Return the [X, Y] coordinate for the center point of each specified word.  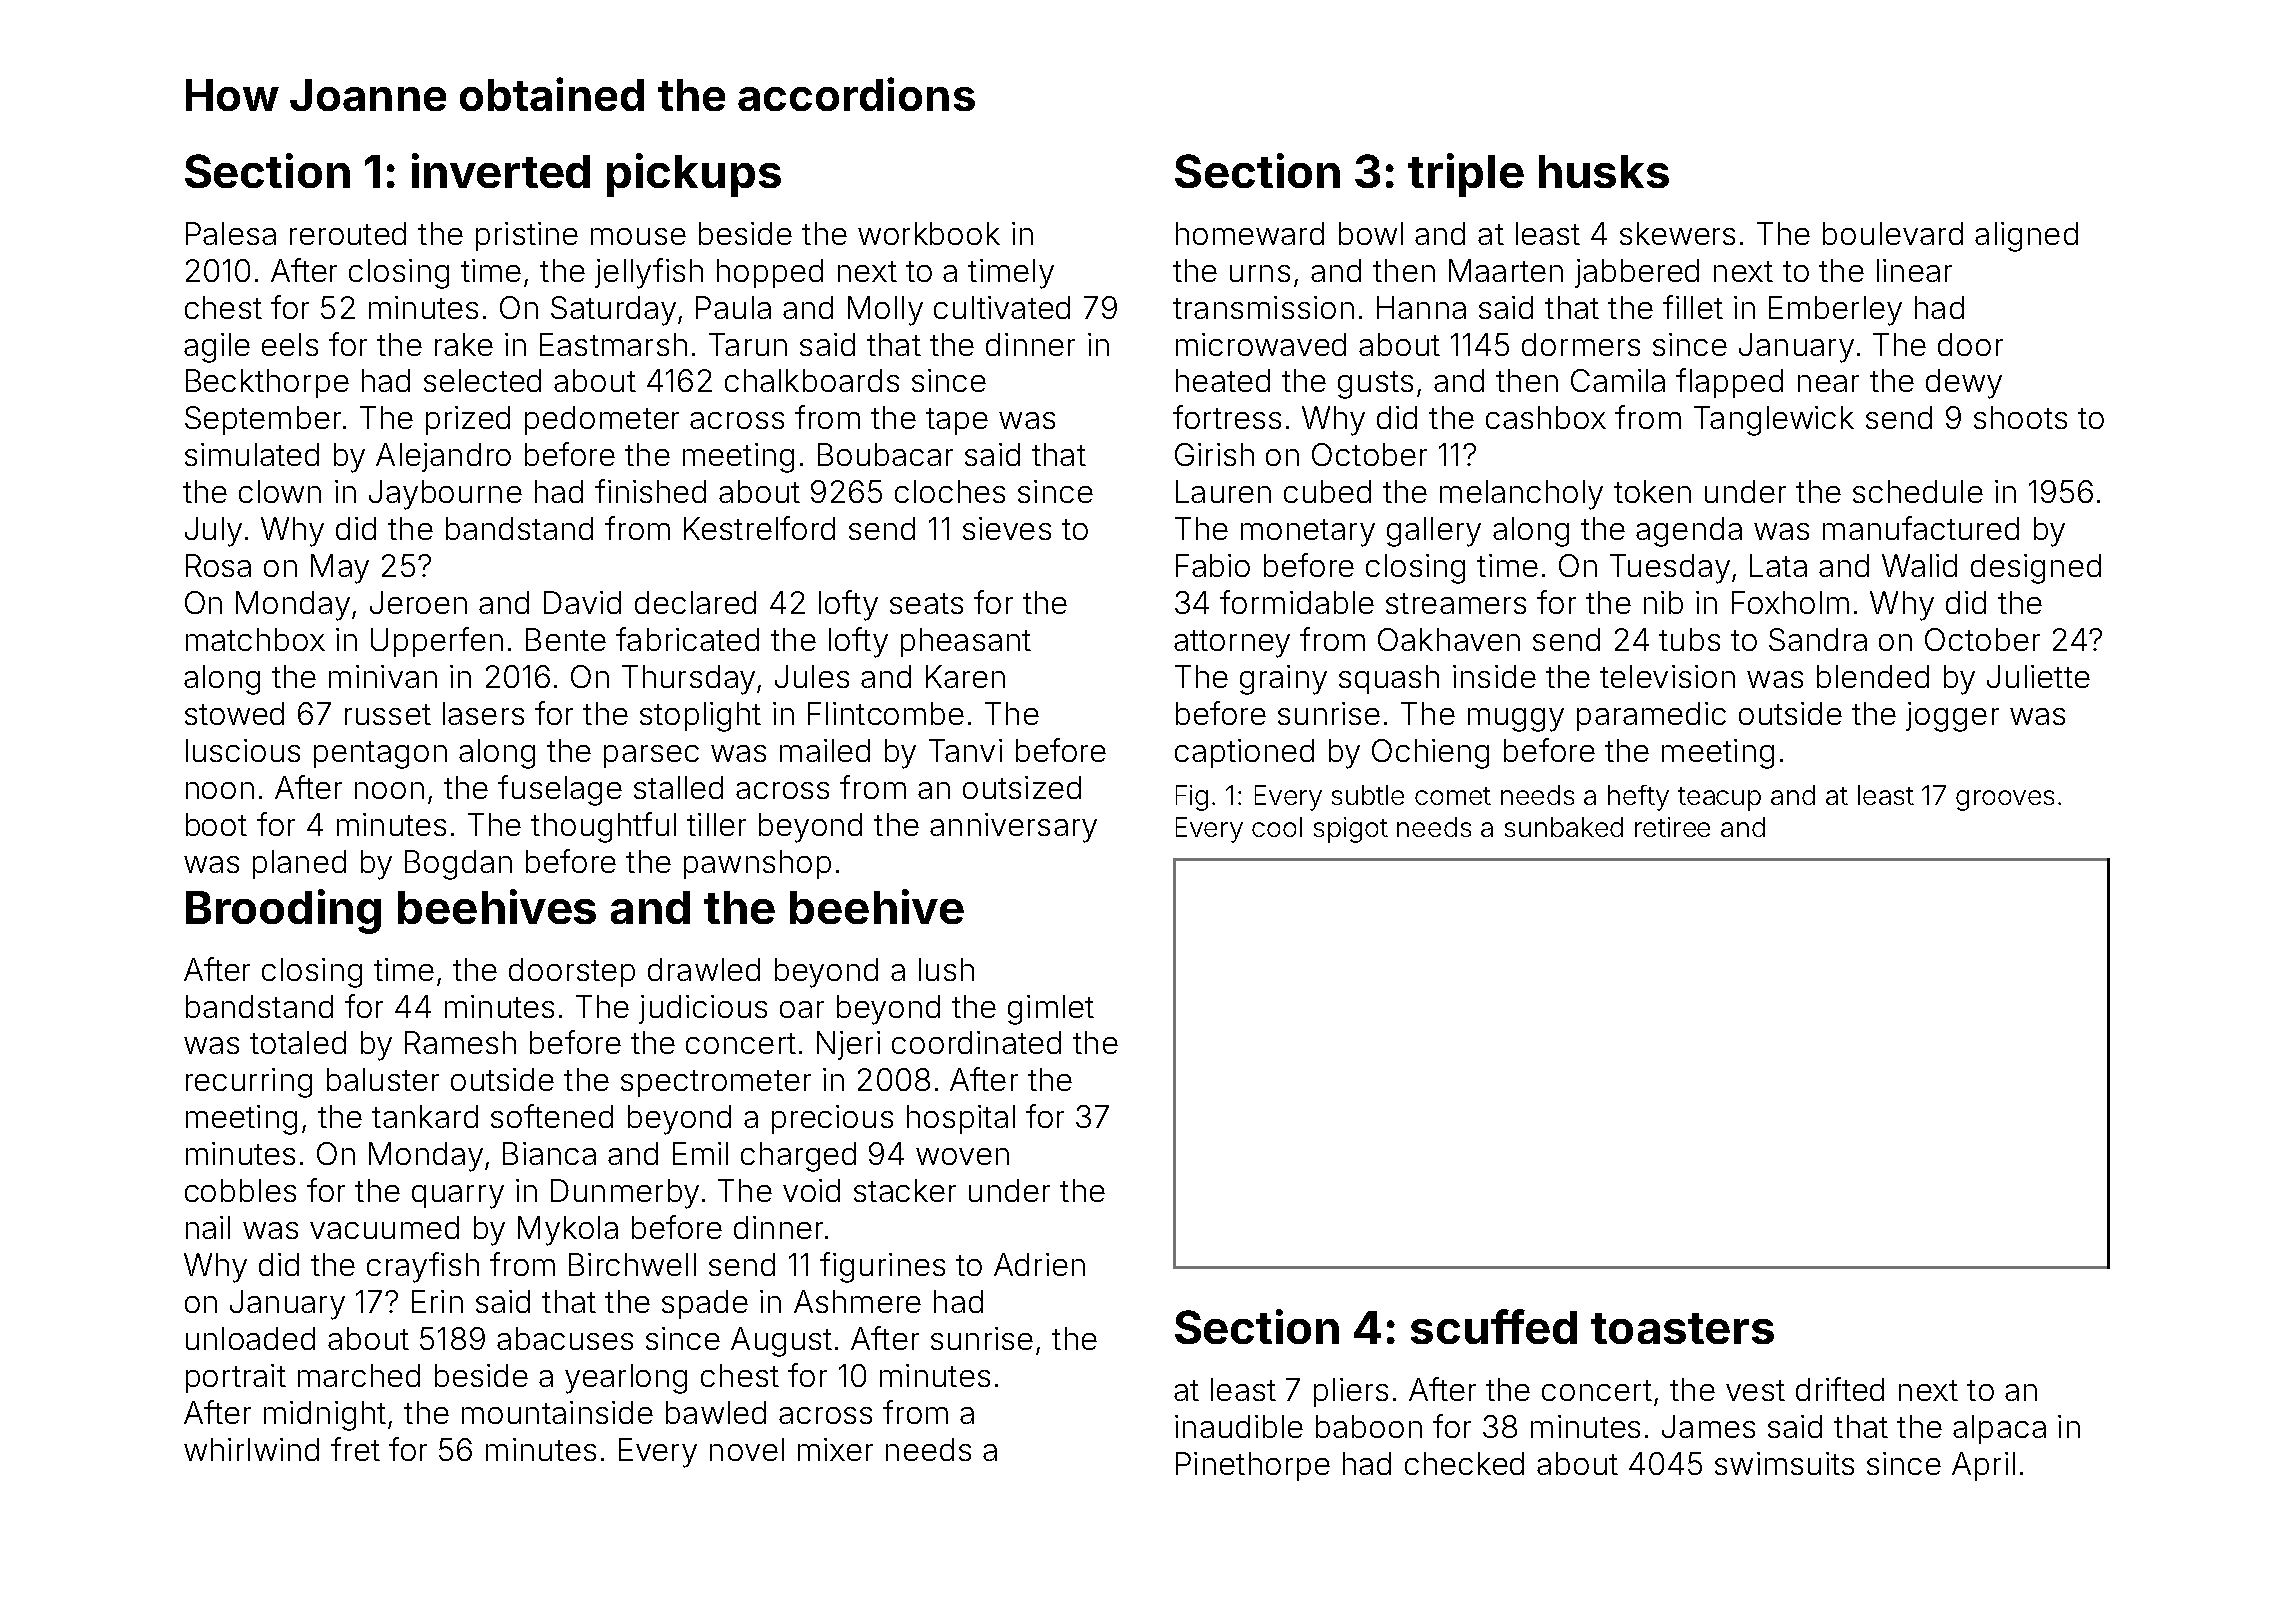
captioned [1244, 753]
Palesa [231, 233]
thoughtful [603, 827]
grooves [2005, 800]
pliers [1351, 1392]
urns [1260, 273]
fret [355, 1449]
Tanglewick [1774, 421]
